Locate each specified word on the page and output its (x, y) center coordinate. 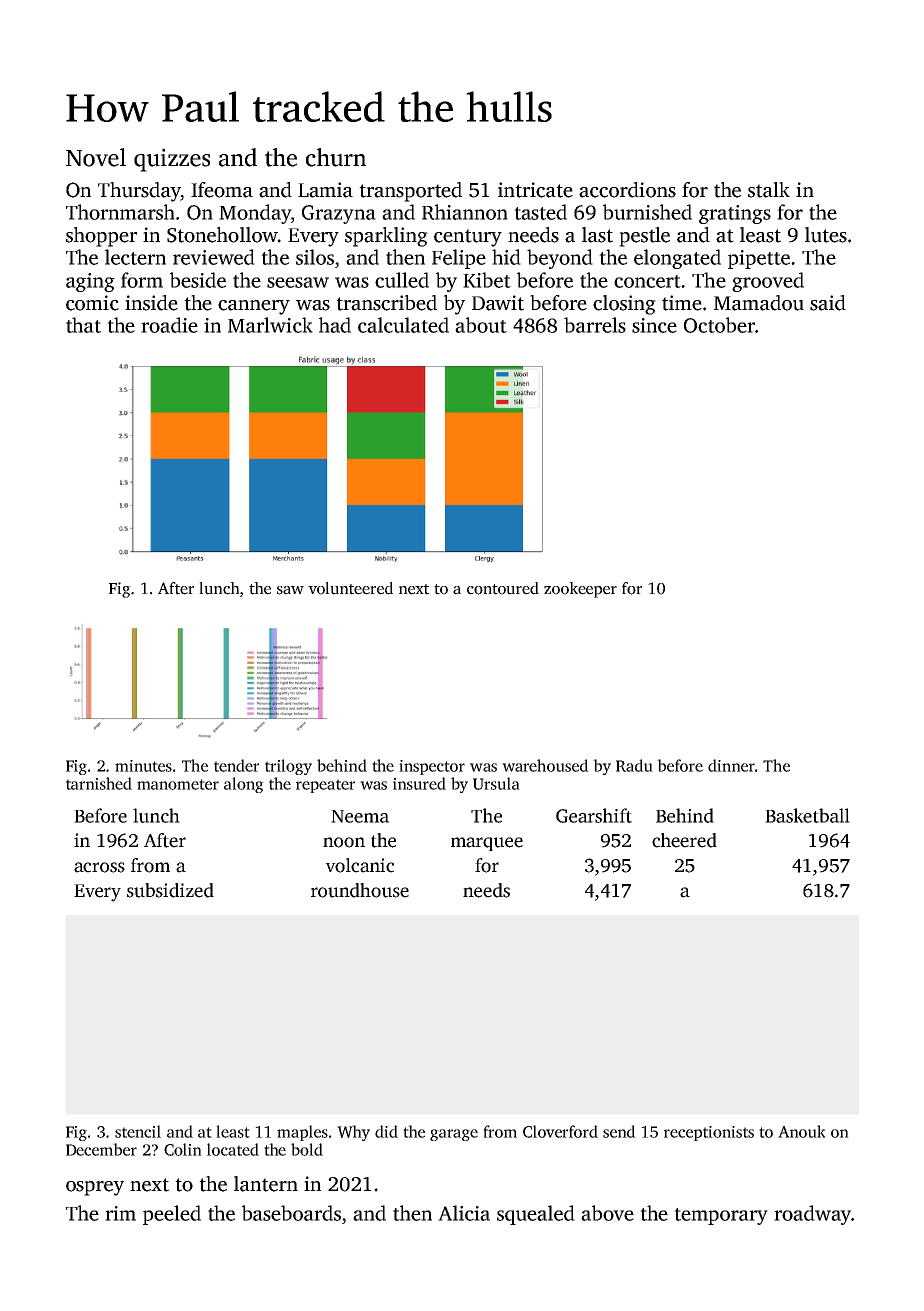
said (828, 303)
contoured (503, 588)
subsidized (170, 890)
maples (302, 1133)
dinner (731, 765)
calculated (403, 325)
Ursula (496, 783)
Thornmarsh (120, 212)
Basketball (807, 815)
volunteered (351, 588)
